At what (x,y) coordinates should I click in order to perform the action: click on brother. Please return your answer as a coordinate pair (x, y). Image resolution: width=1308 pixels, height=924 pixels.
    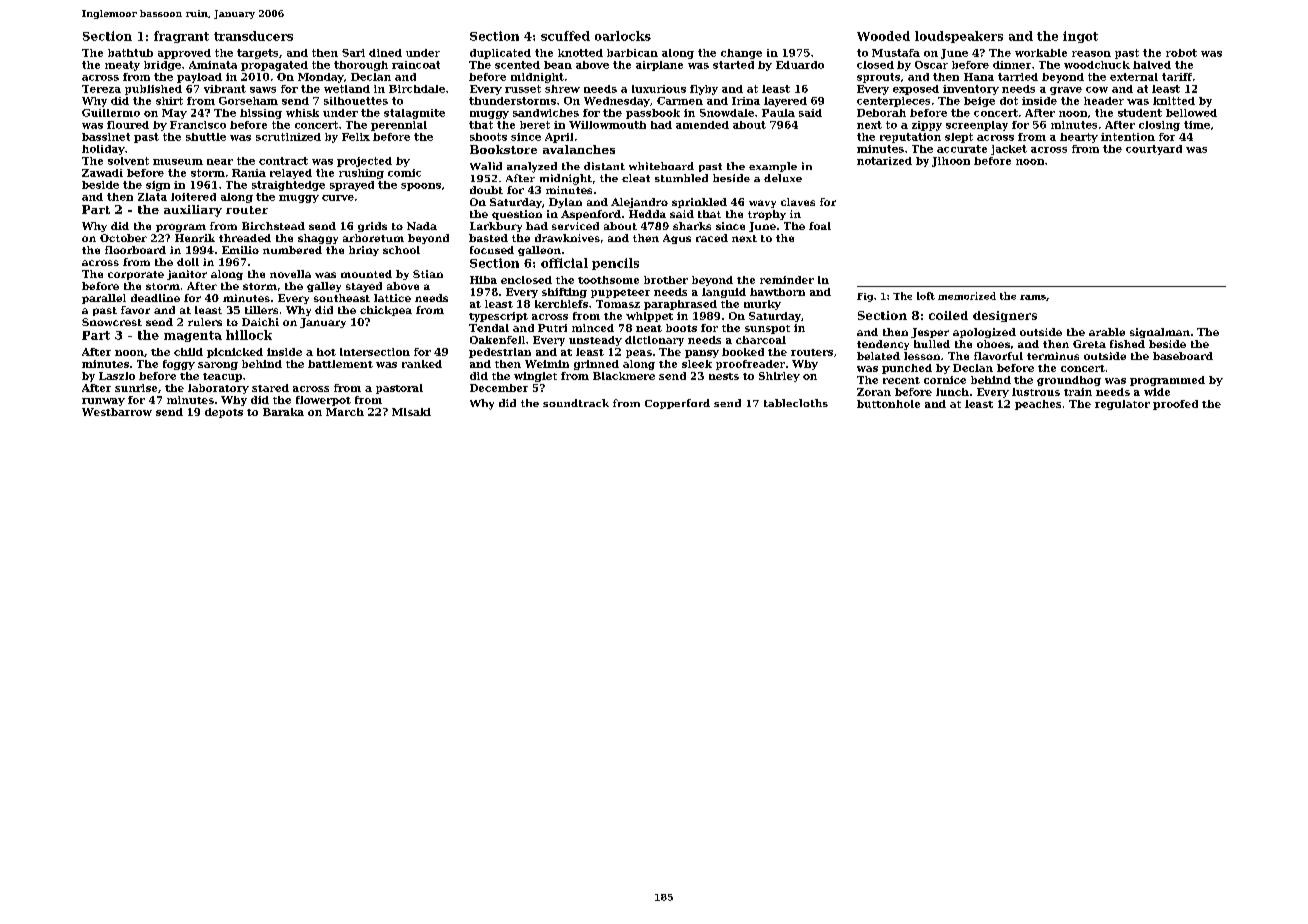
    Looking at the image, I should click on (666, 280).
